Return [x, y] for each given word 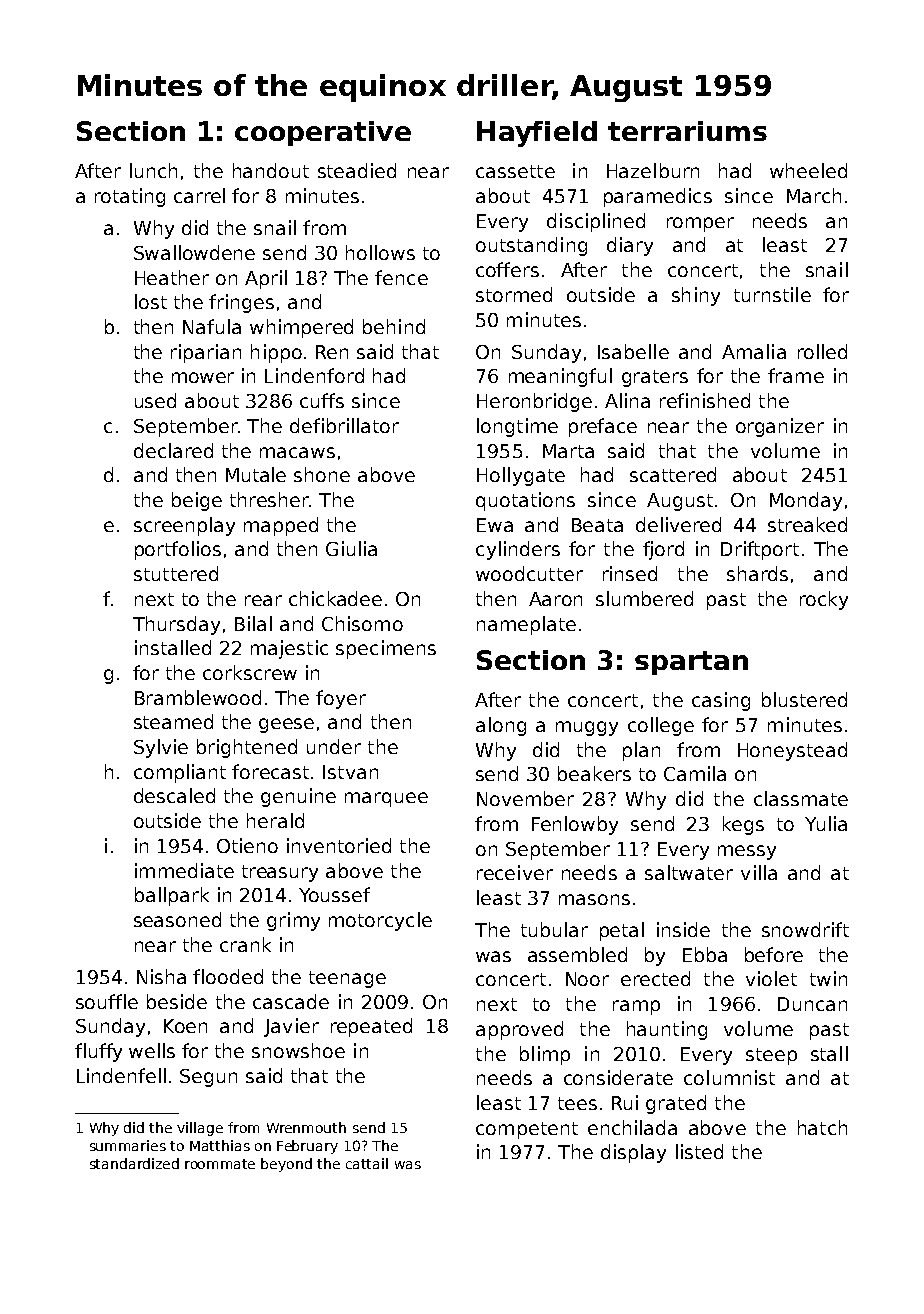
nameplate [526, 625]
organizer [780, 427]
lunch [153, 170]
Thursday [176, 625]
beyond [286, 1165]
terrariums [687, 131]
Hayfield [537, 134]
